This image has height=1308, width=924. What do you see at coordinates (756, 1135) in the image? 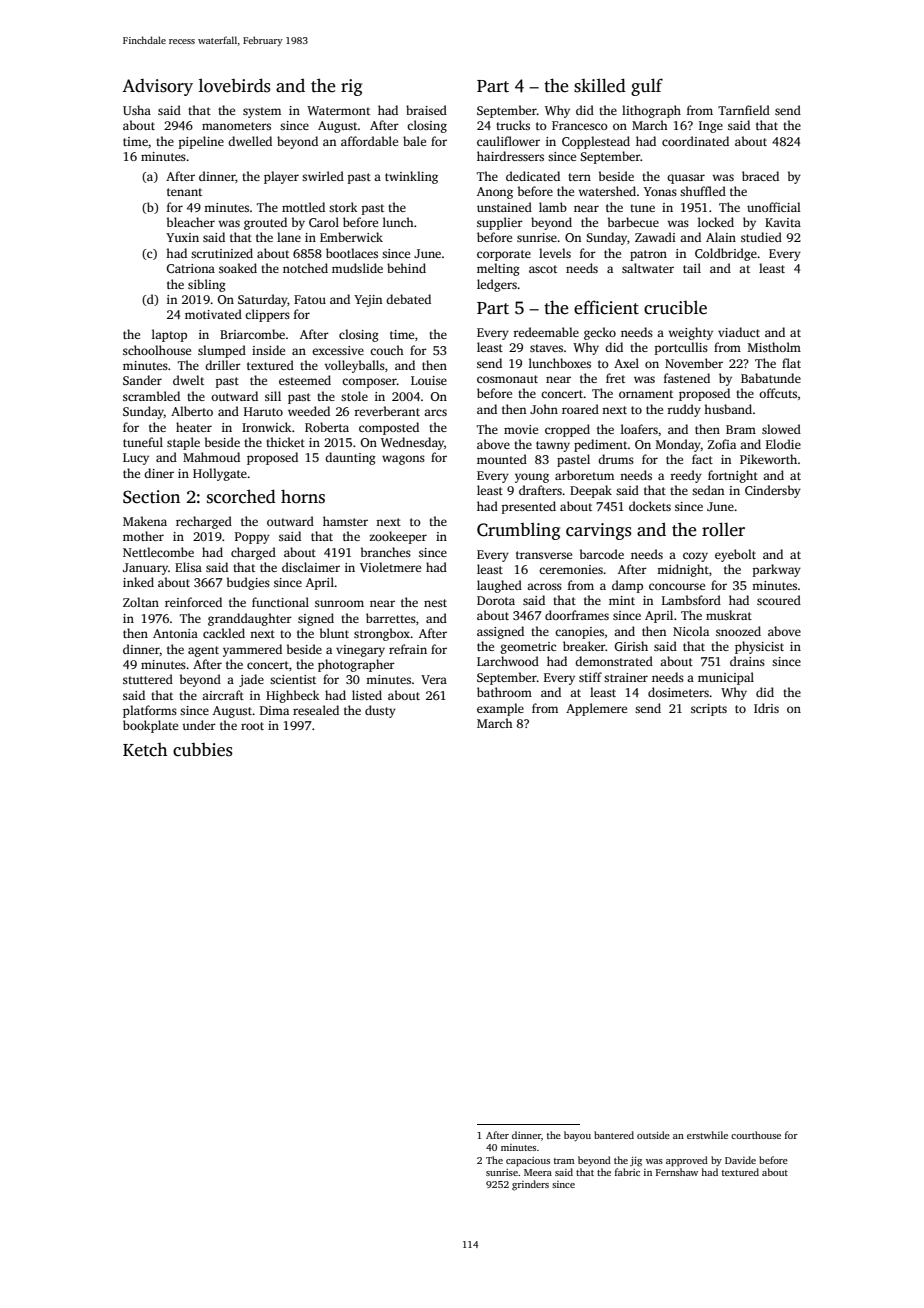
I see `courthouse` at bounding box center [756, 1135].
